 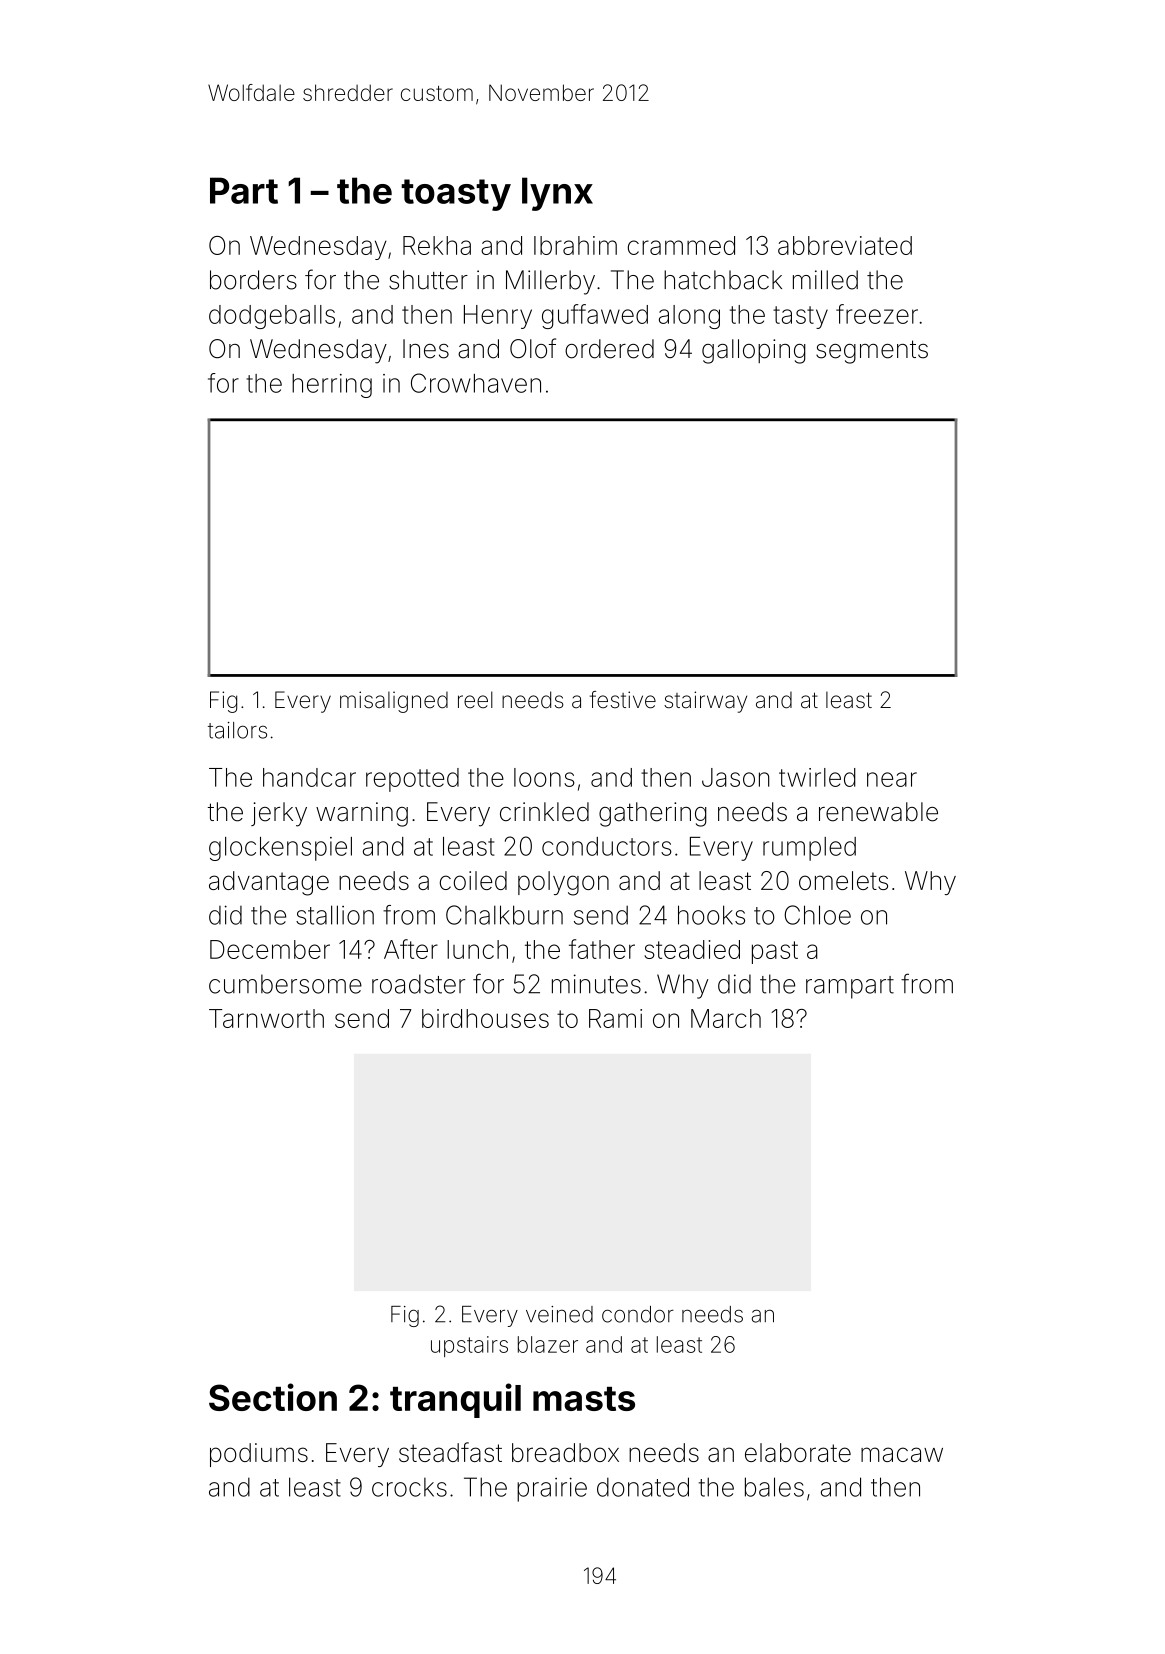 What do you see at coordinates (280, 849) in the screenshot?
I see `glockenspiel` at bounding box center [280, 849].
